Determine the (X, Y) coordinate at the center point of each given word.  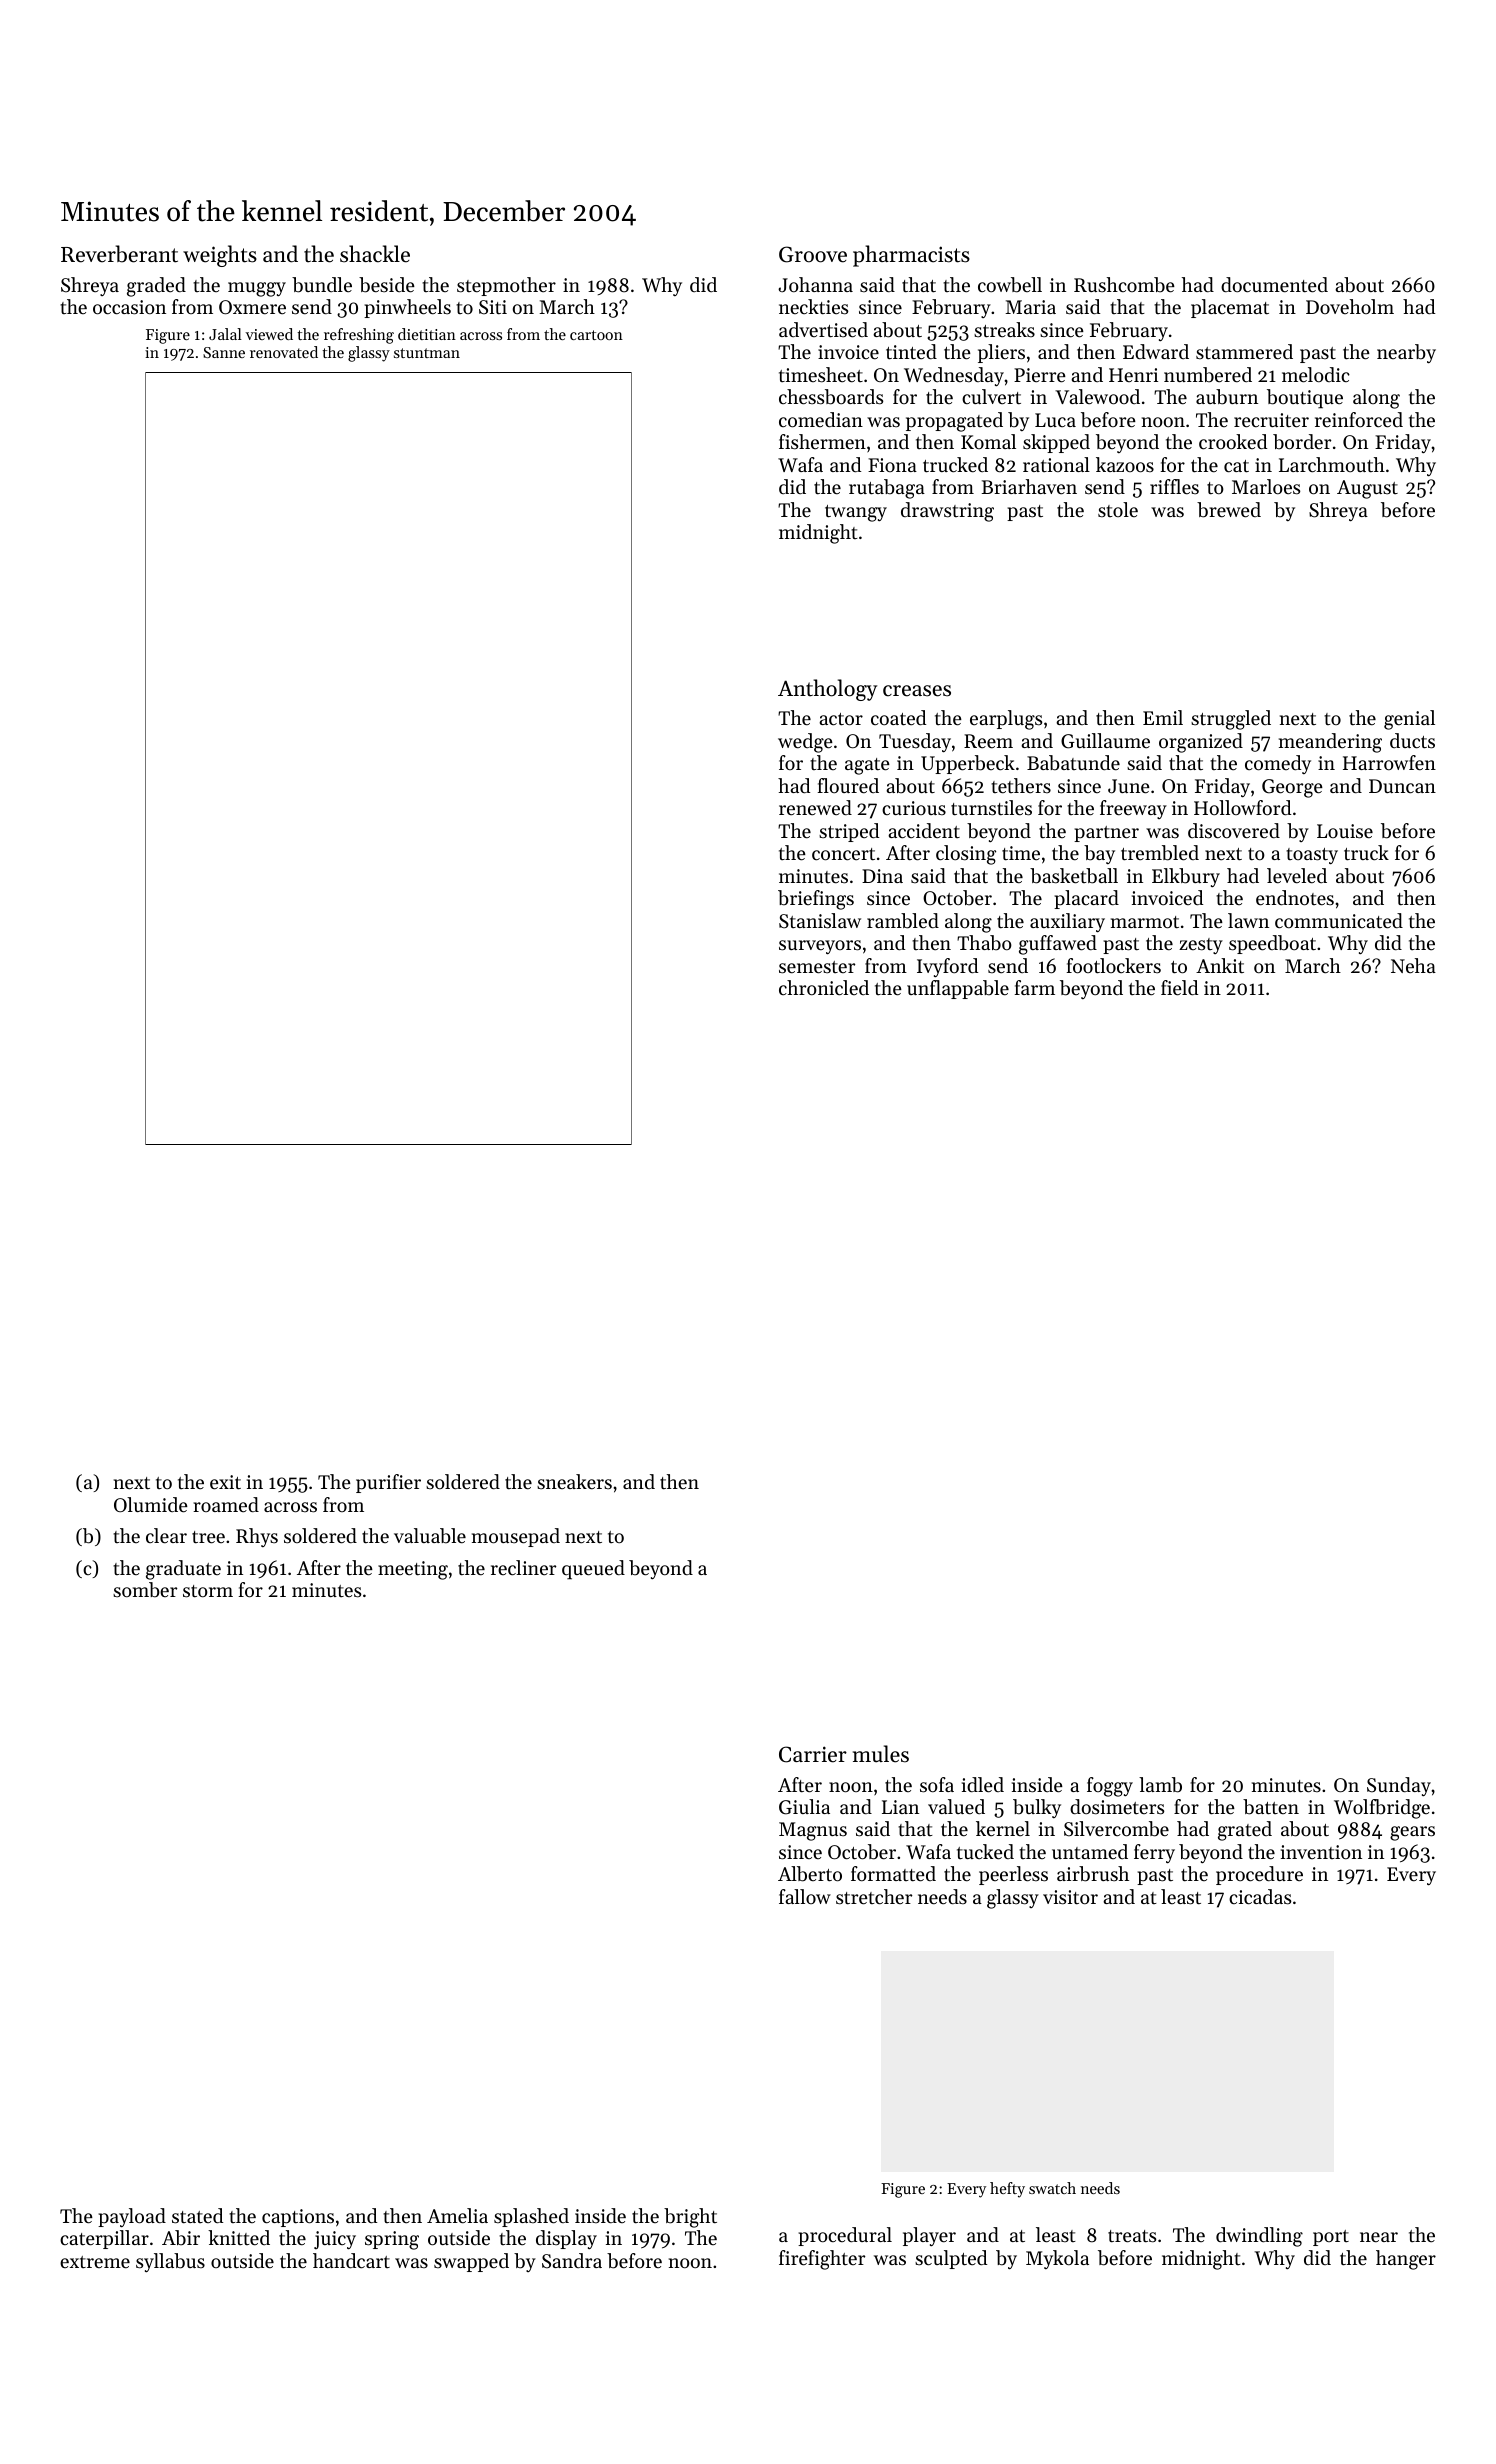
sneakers (574, 1482)
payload (132, 2217)
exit (225, 1482)
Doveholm (1350, 306)
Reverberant (119, 254)
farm (1035, 987)
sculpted (951, 2259)
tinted (911, 352)
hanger (1406, 2260)
